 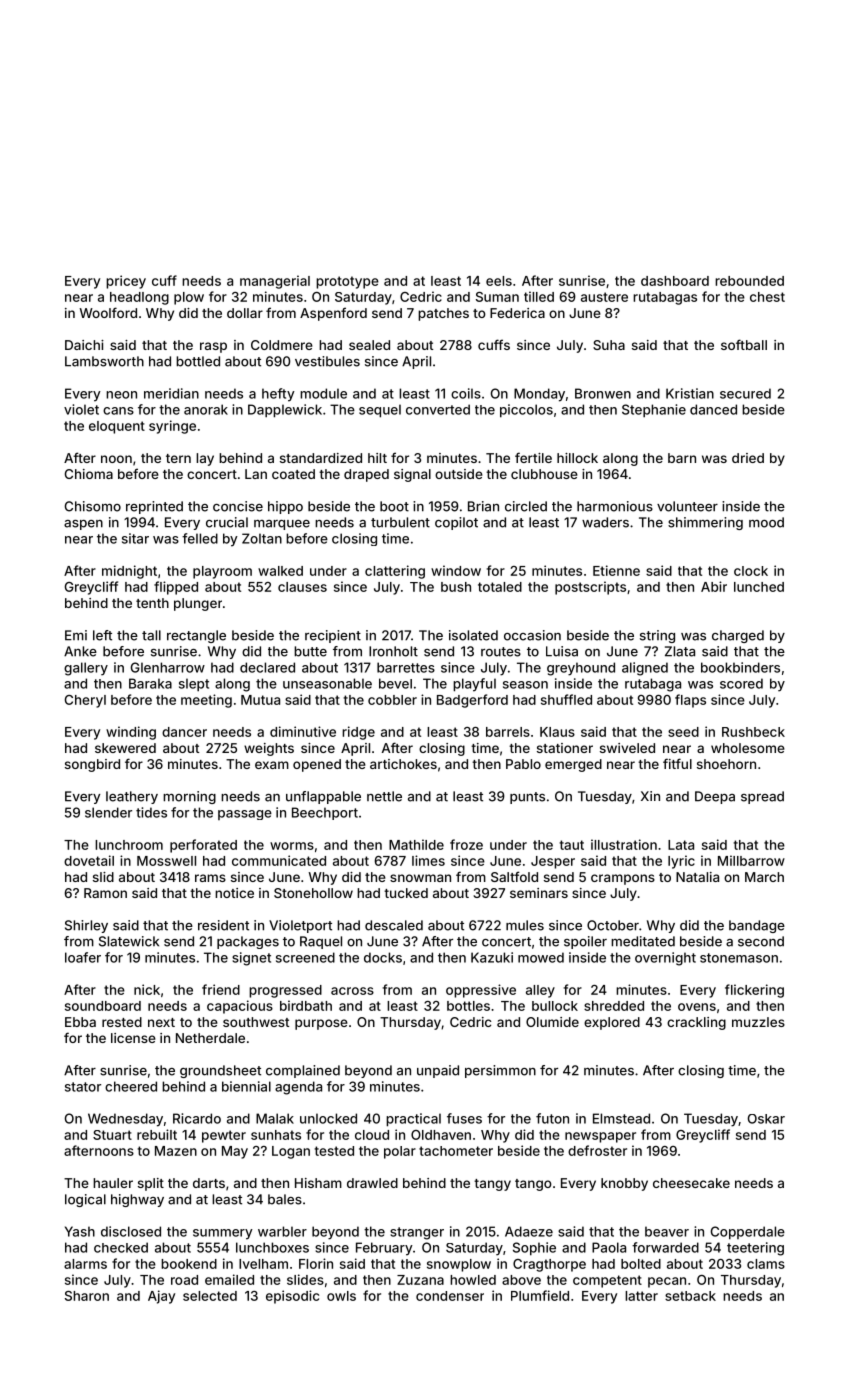 What do you see at coordinates (105, 893) in the screenshot?
I see `Ramon` at bounding box center [105, 893].
